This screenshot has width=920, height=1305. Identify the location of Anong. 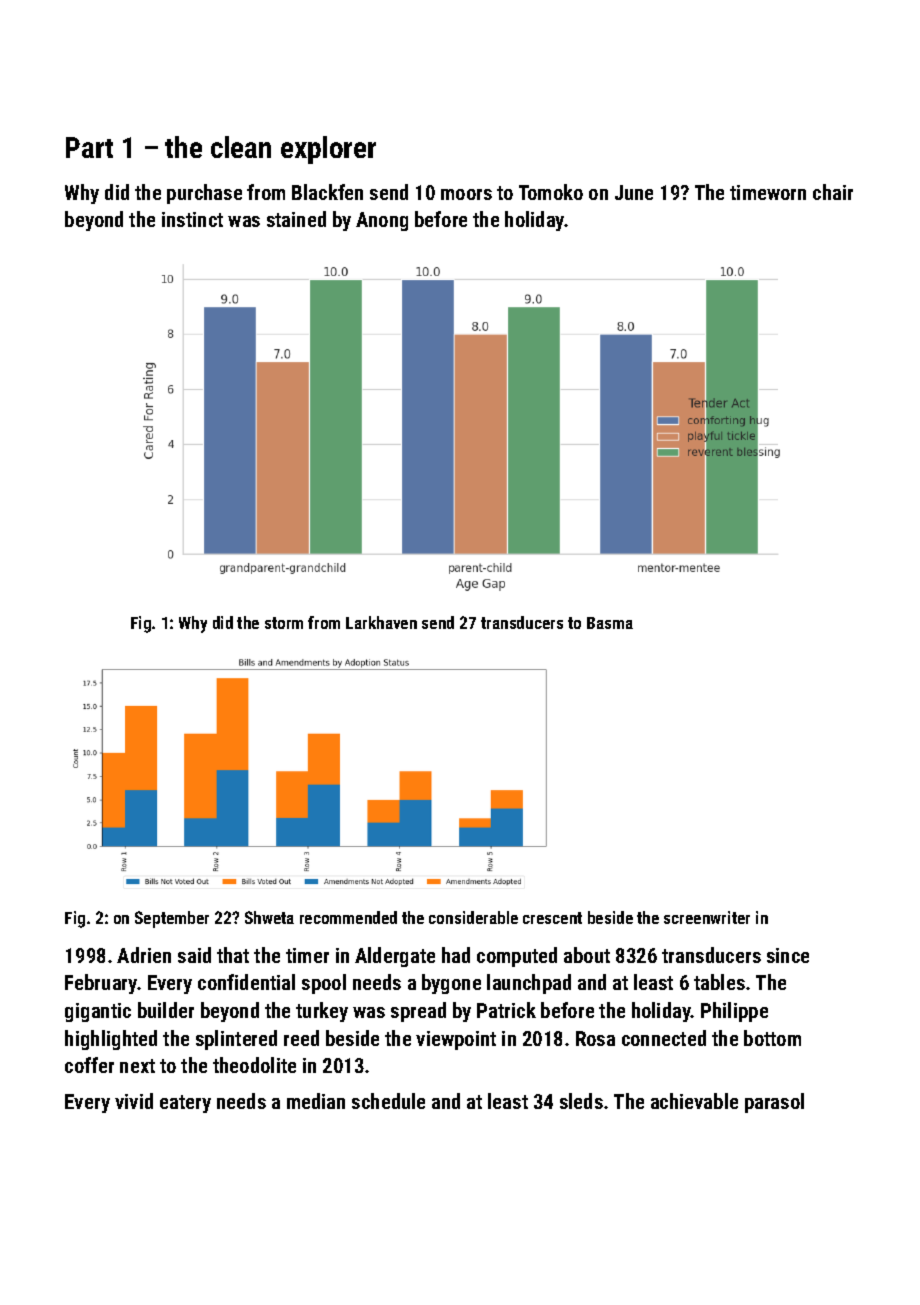
(382, 221).
